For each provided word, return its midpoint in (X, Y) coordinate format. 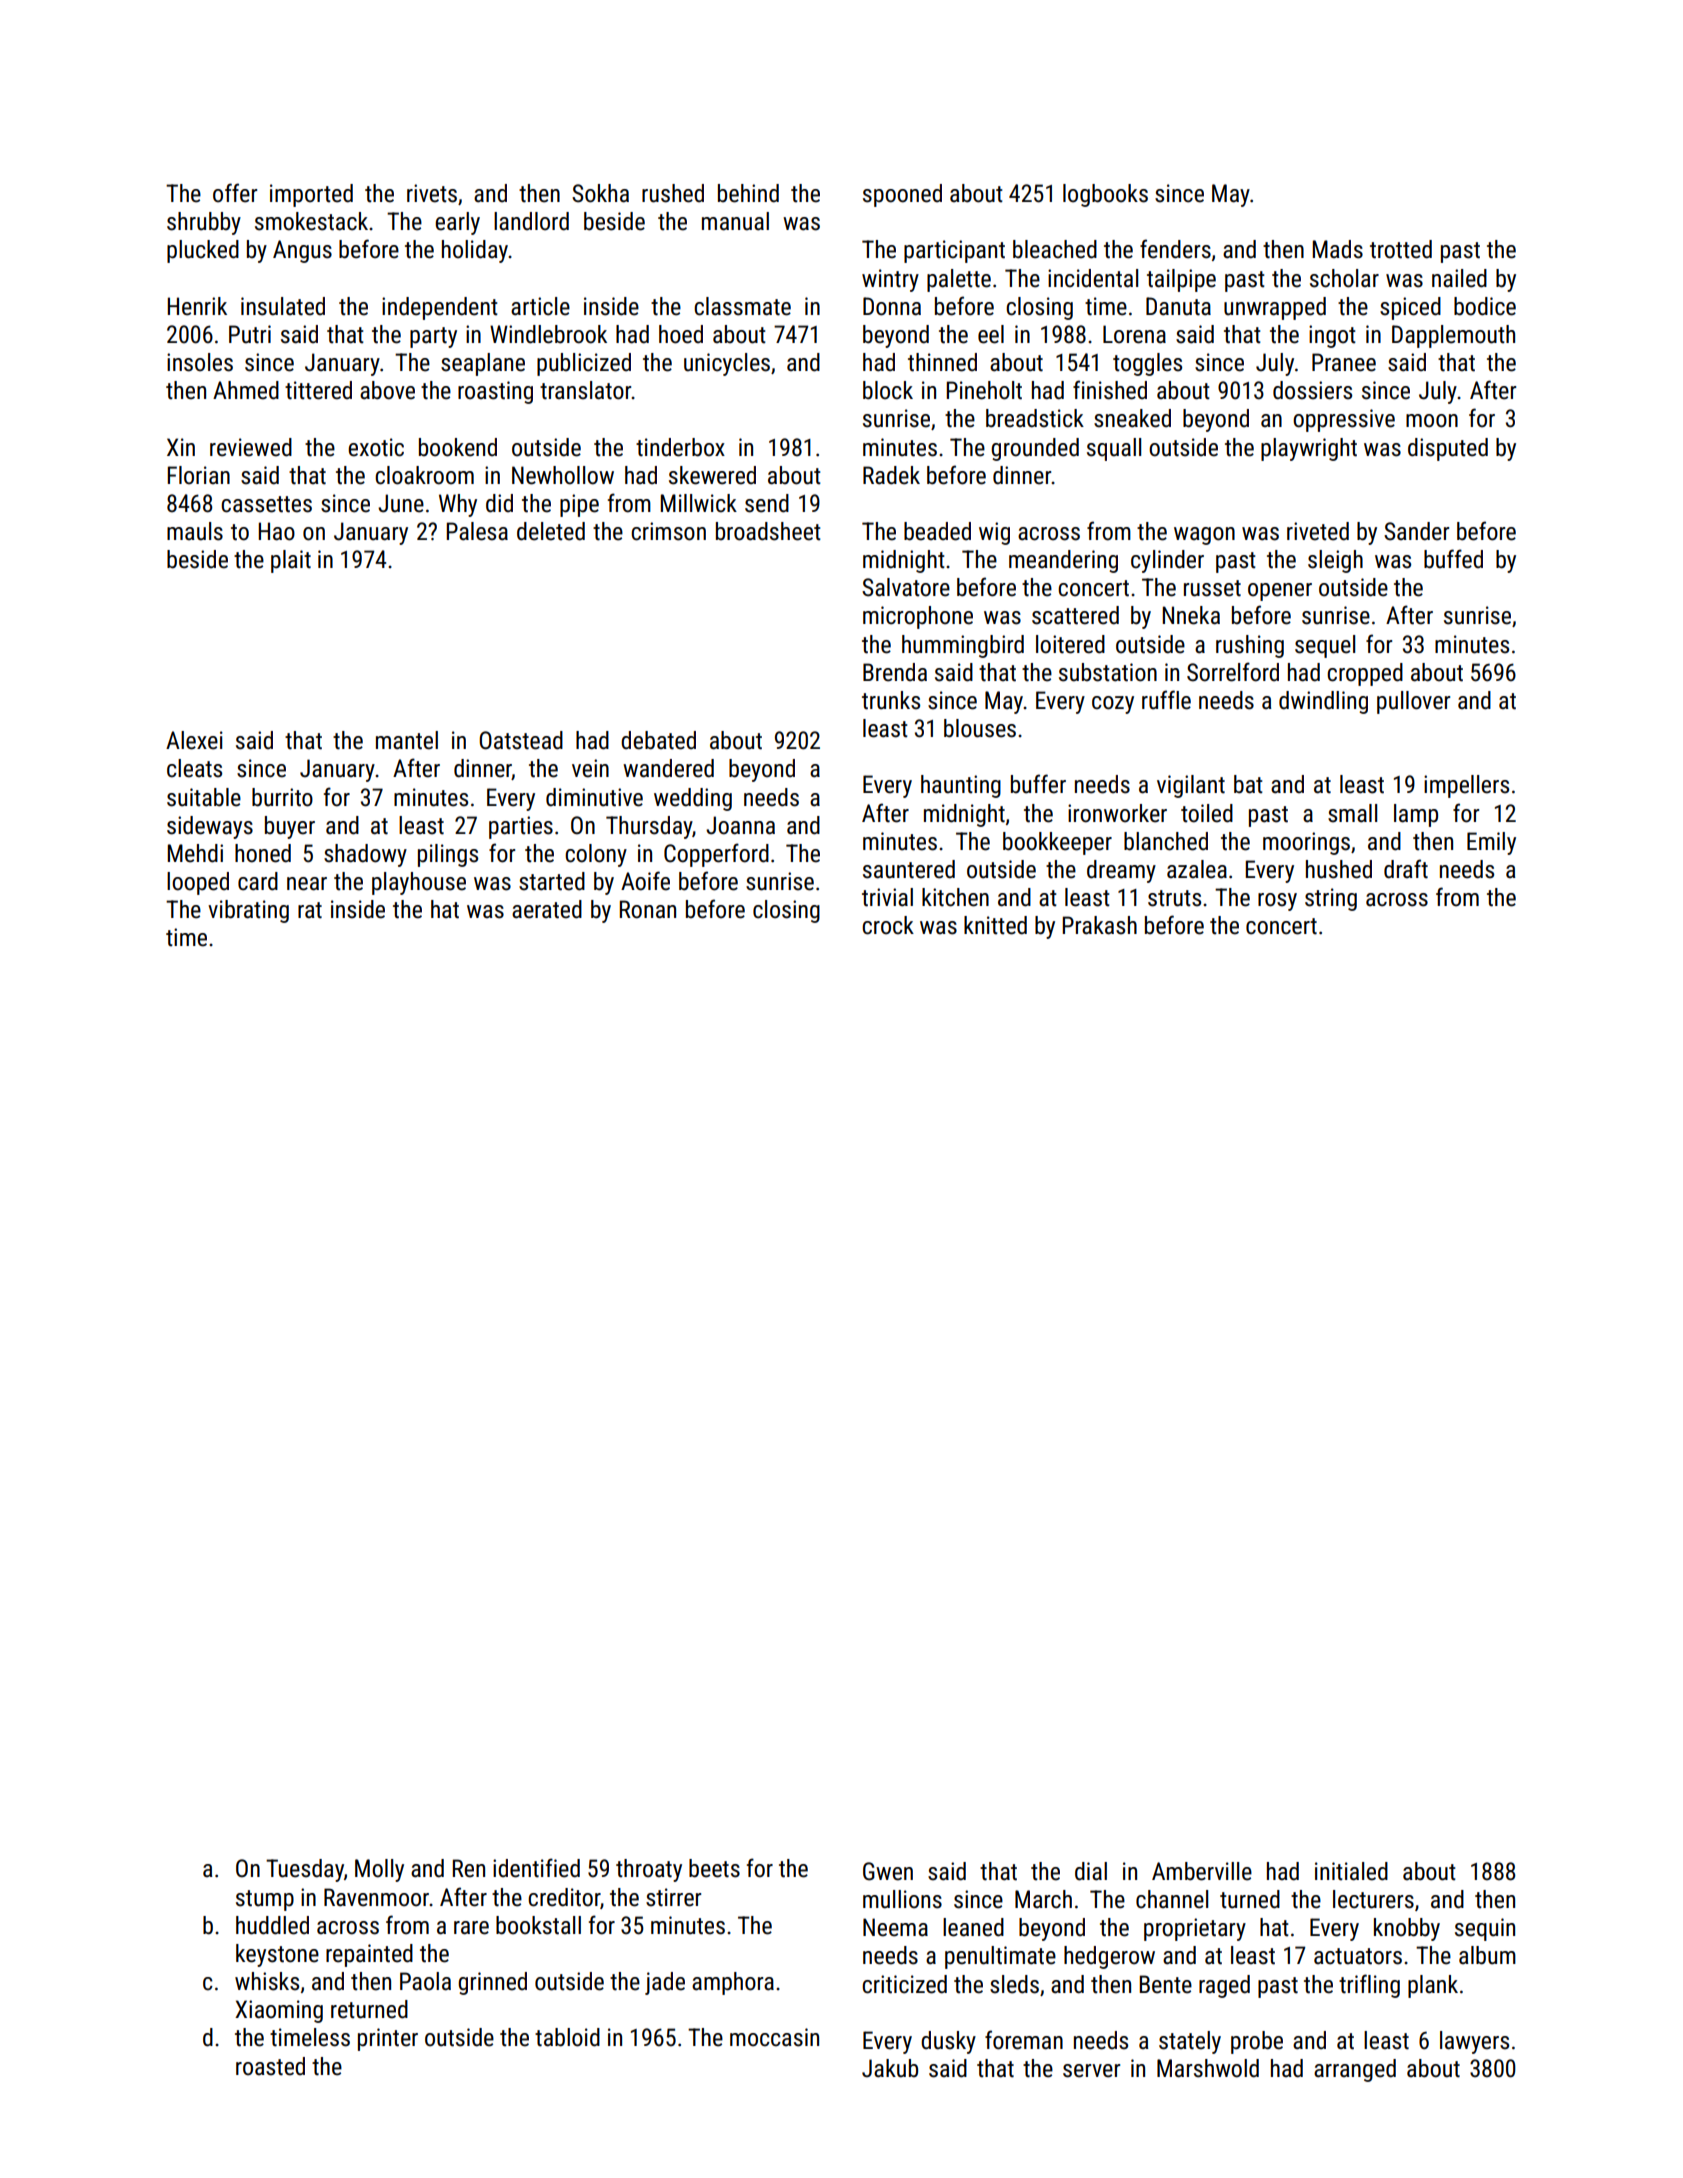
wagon (1204, 536)
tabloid (567, 2037)
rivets (432, 193)
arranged (1355, 2070)
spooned (902, 195)
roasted (270, 2066)
